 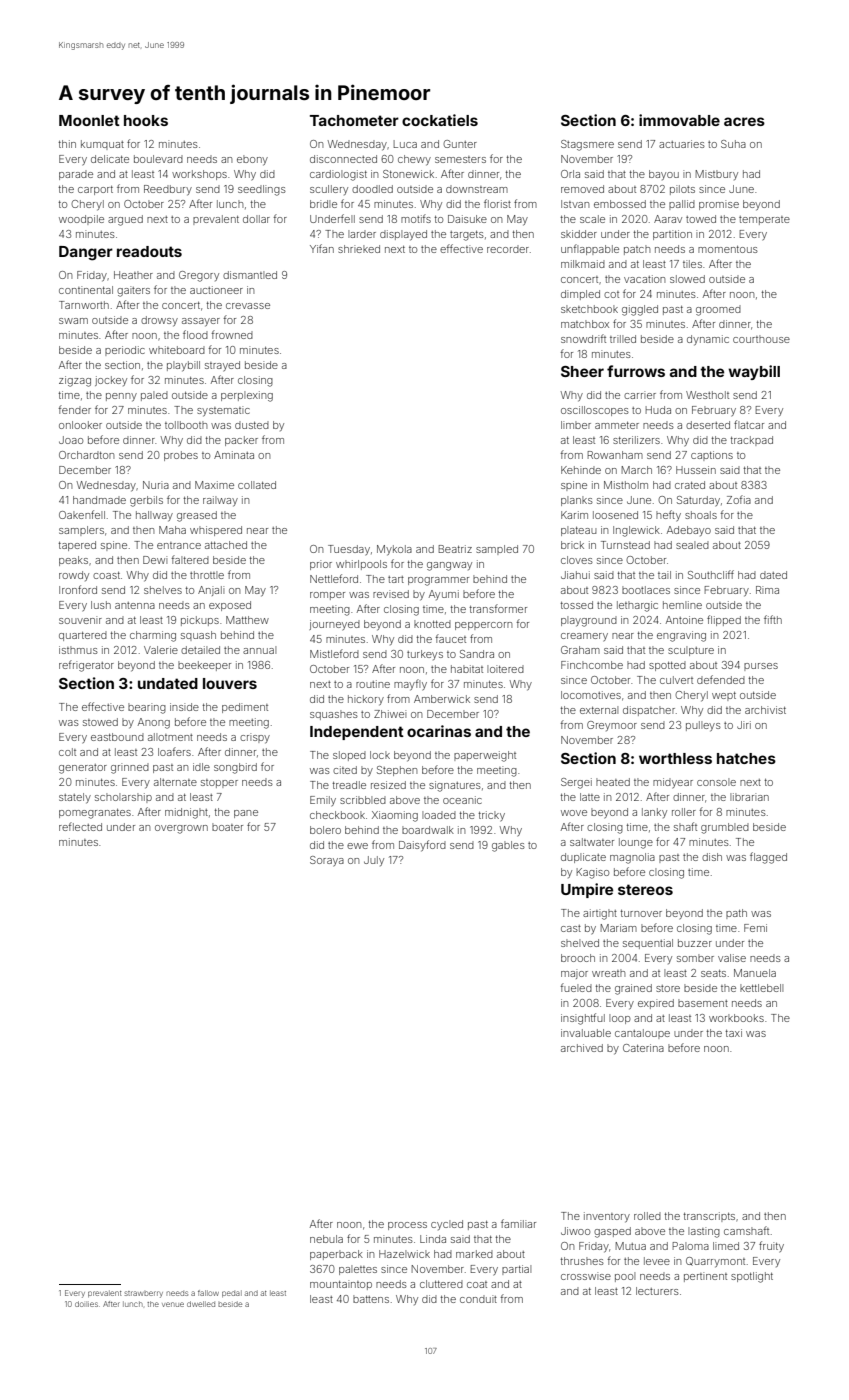 What do you see at coordinates (181, 829) in the image?
I see `overgrown` at bounding box center [181, 829].
